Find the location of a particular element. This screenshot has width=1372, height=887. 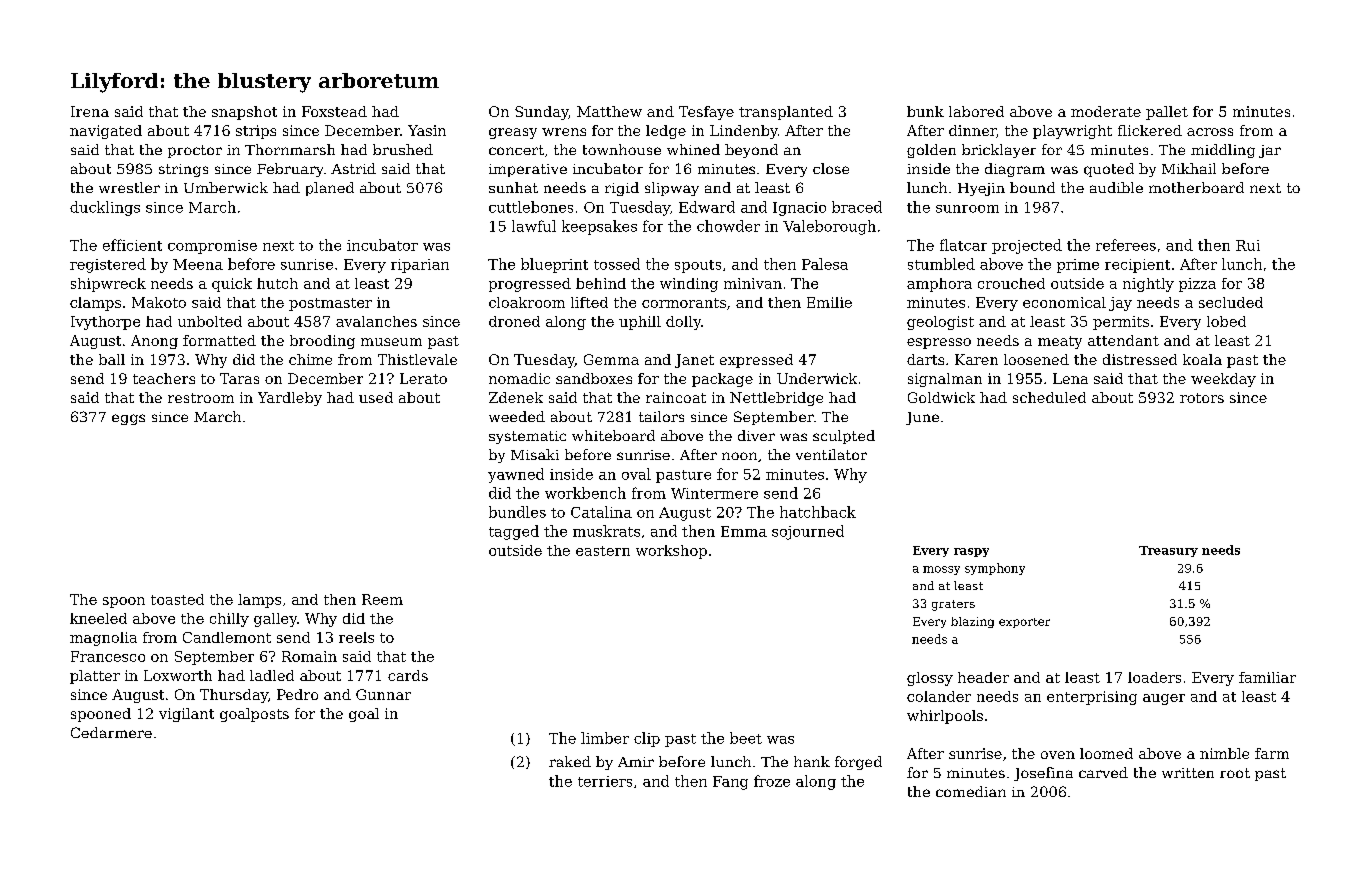

comedian is located at coordinates (971, 791).
